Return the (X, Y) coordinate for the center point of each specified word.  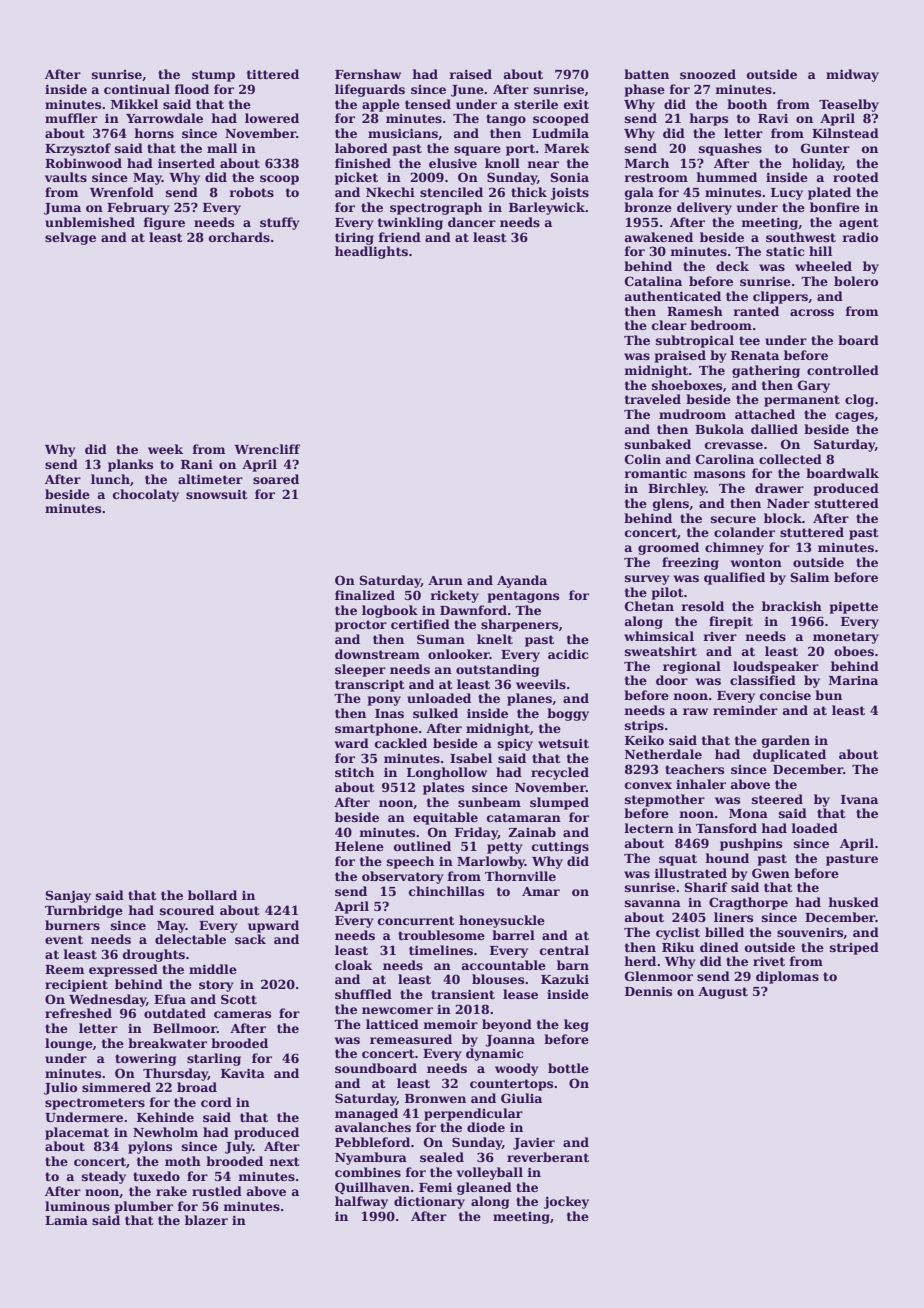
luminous (77, 1206)
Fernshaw (368, 74)
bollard (212, 895)
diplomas (787, 977)
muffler (71, 118)
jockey (566, 1202)
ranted (756, 311)
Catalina (653, 281)
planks (130, 465)
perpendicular (473, 1114)
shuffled (363, 994)
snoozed (708, 74)
